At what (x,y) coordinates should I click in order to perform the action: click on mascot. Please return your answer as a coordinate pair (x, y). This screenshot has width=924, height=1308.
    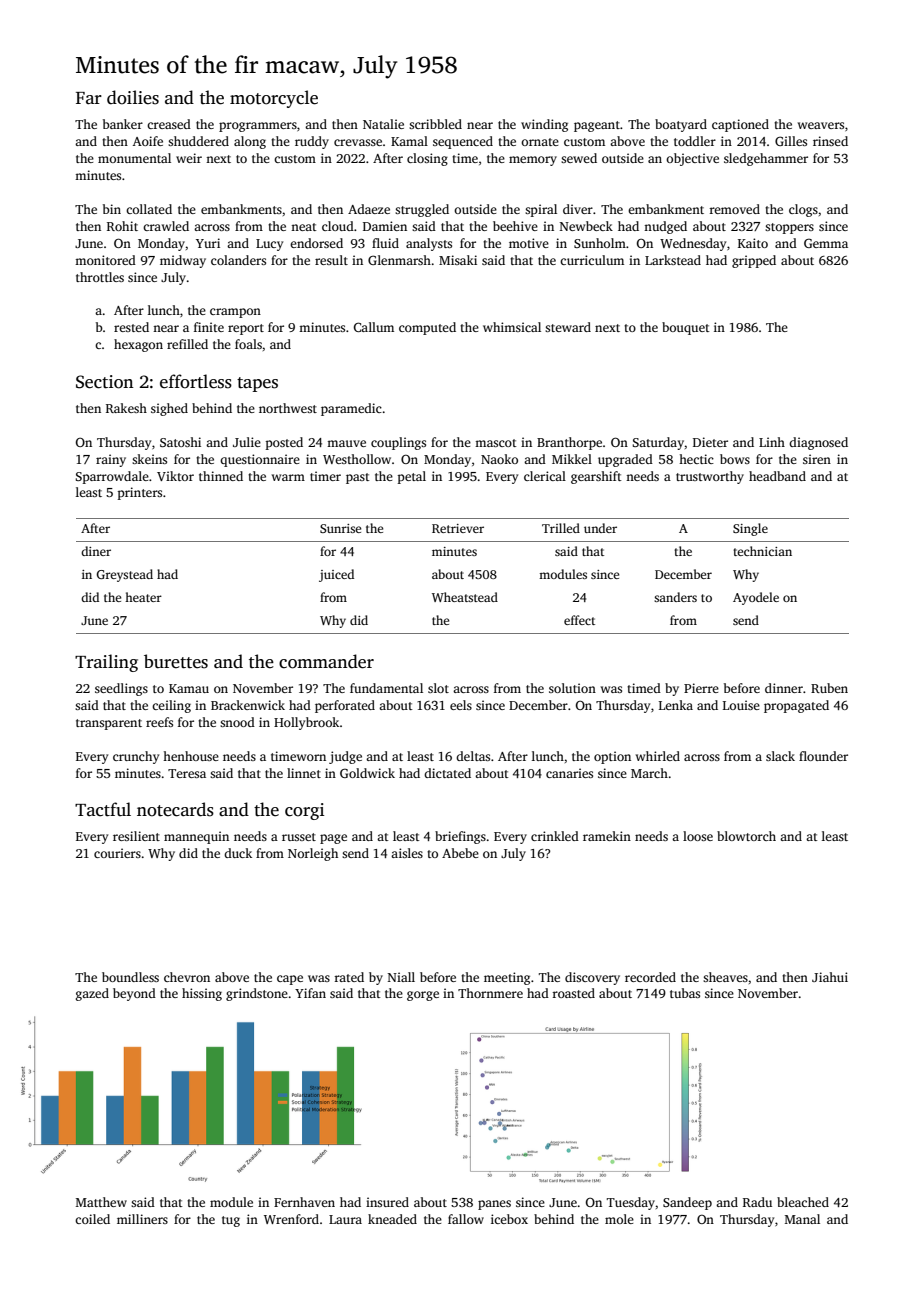
    Looking at the image, I should click on (496, 443).
